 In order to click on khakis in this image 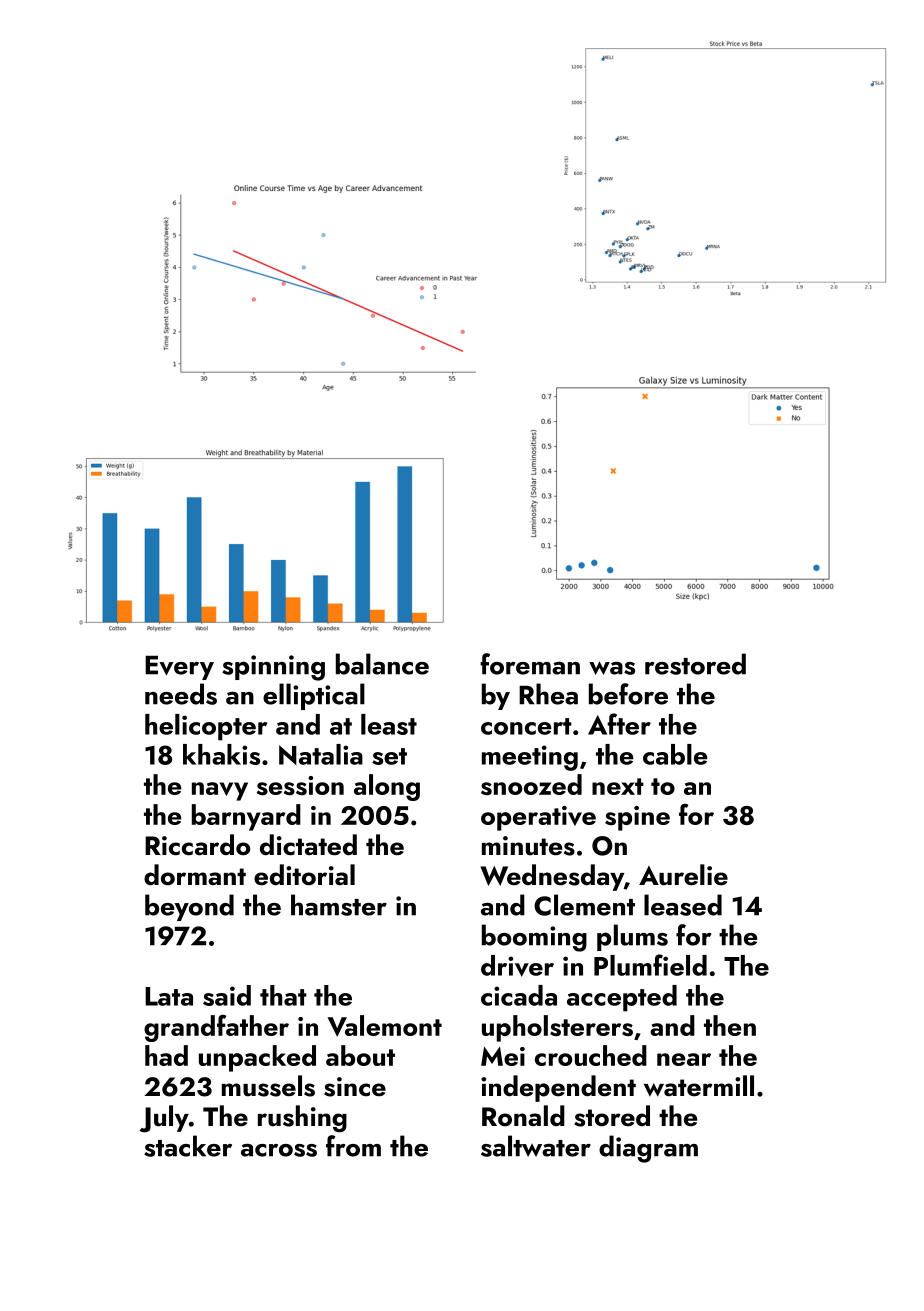, I will do `click(221, 754)`.
